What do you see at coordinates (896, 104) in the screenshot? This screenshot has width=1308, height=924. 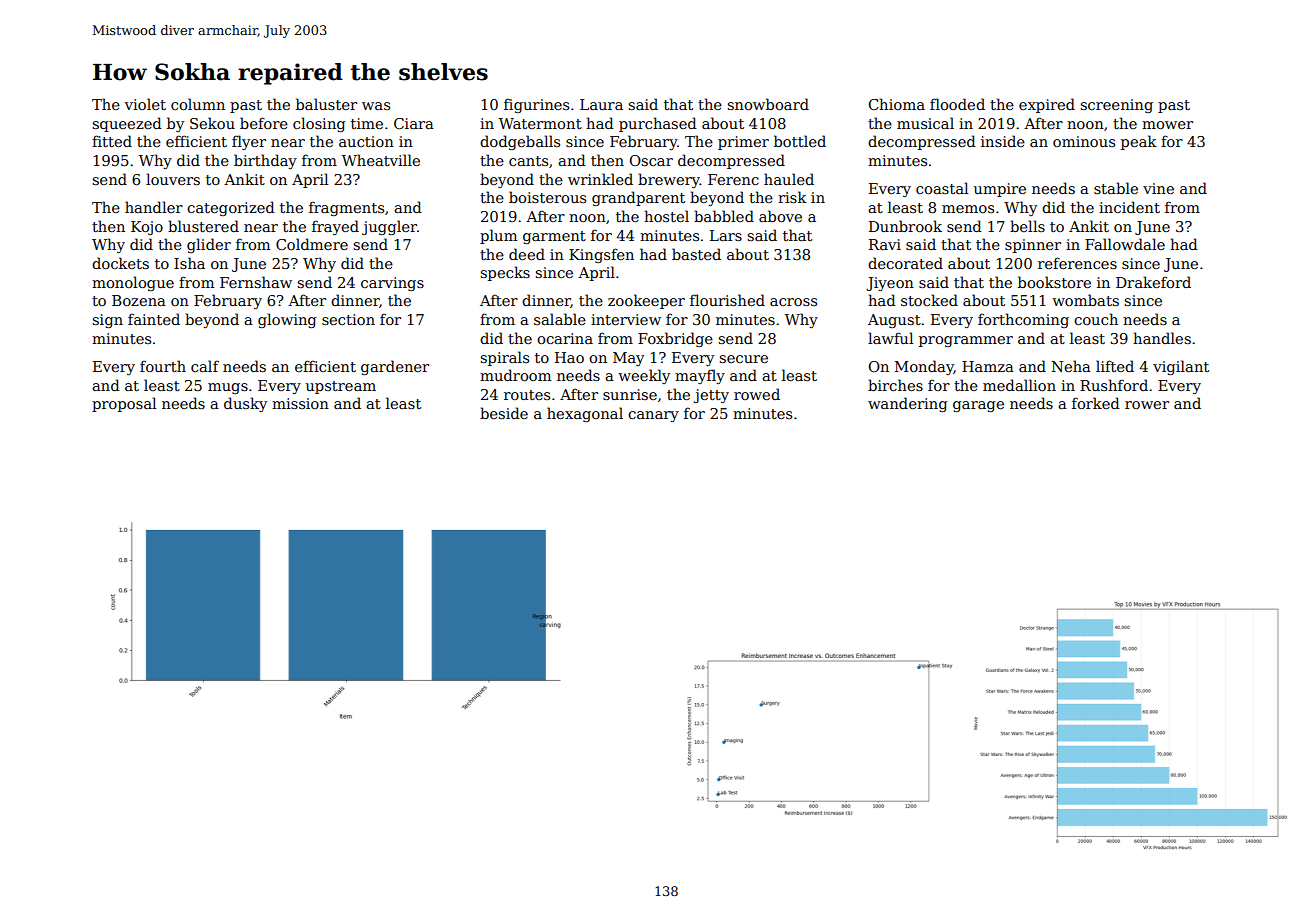 I see `Chioma` at bounding box center [896, 104].
